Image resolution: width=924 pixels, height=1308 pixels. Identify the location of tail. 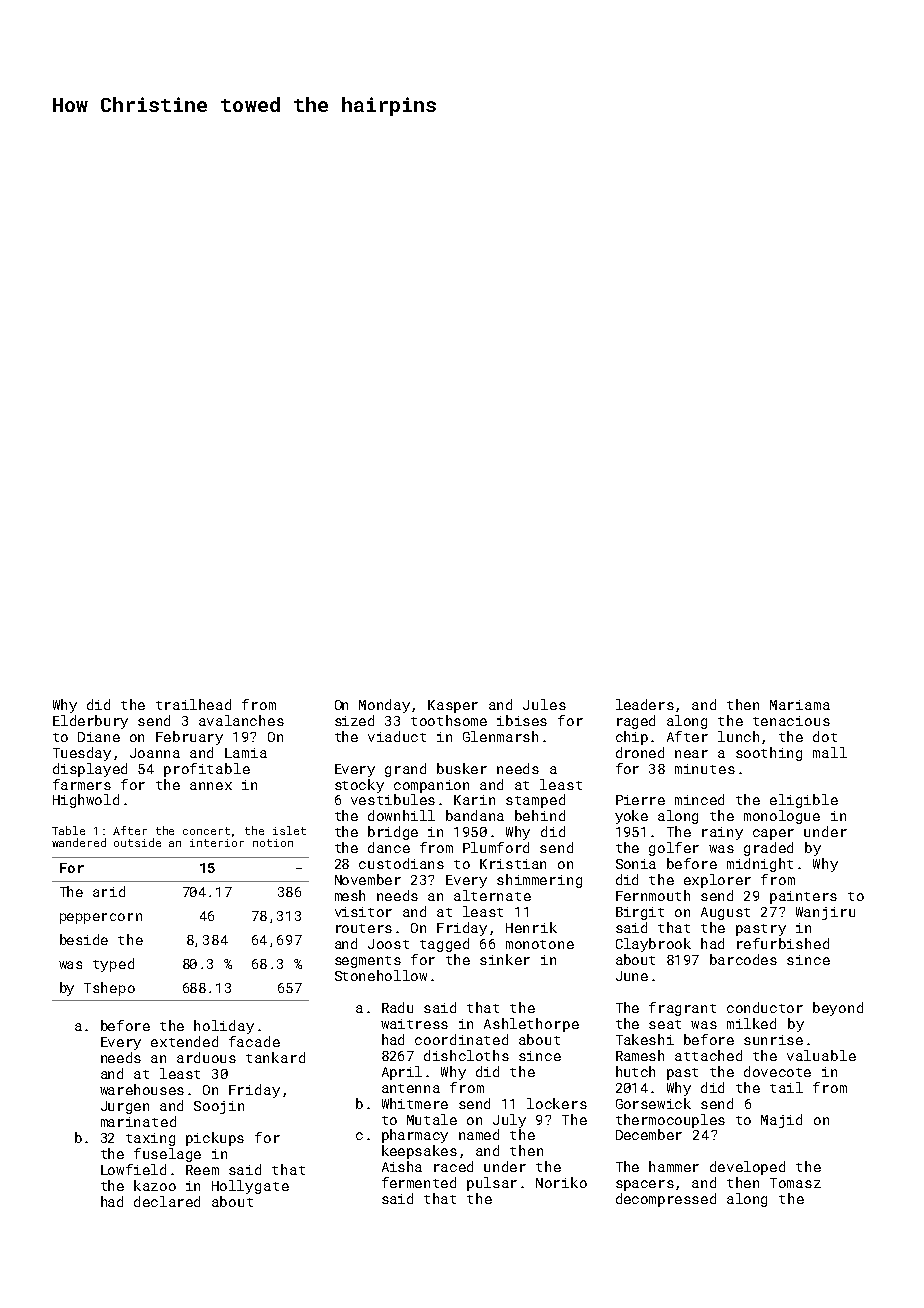
(786, 1087).
